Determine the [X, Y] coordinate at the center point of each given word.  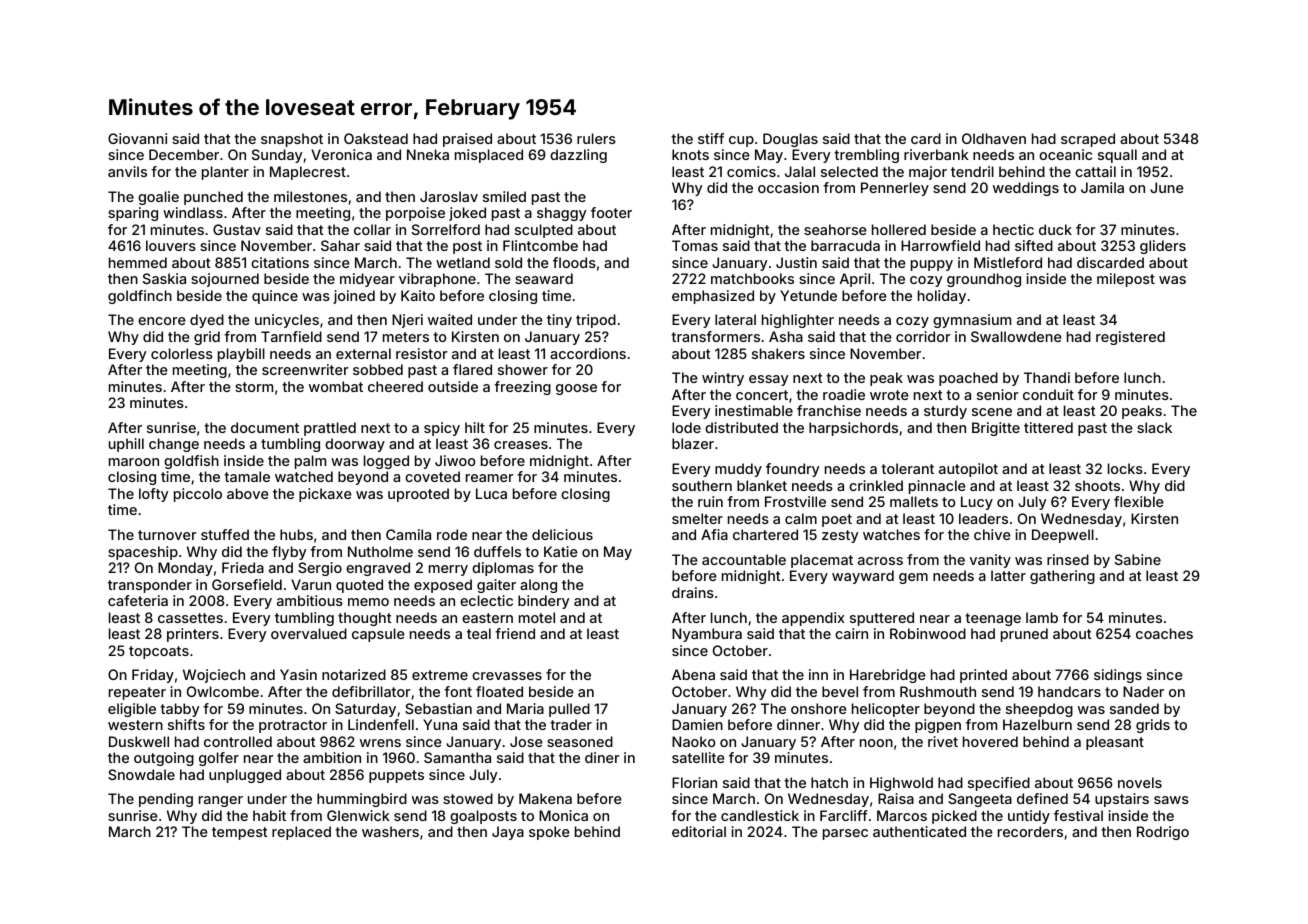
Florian [694, 782]
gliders [1163, 247]
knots [690, 154]
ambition [332, 757]
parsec [845, 834]
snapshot [292, 140]
